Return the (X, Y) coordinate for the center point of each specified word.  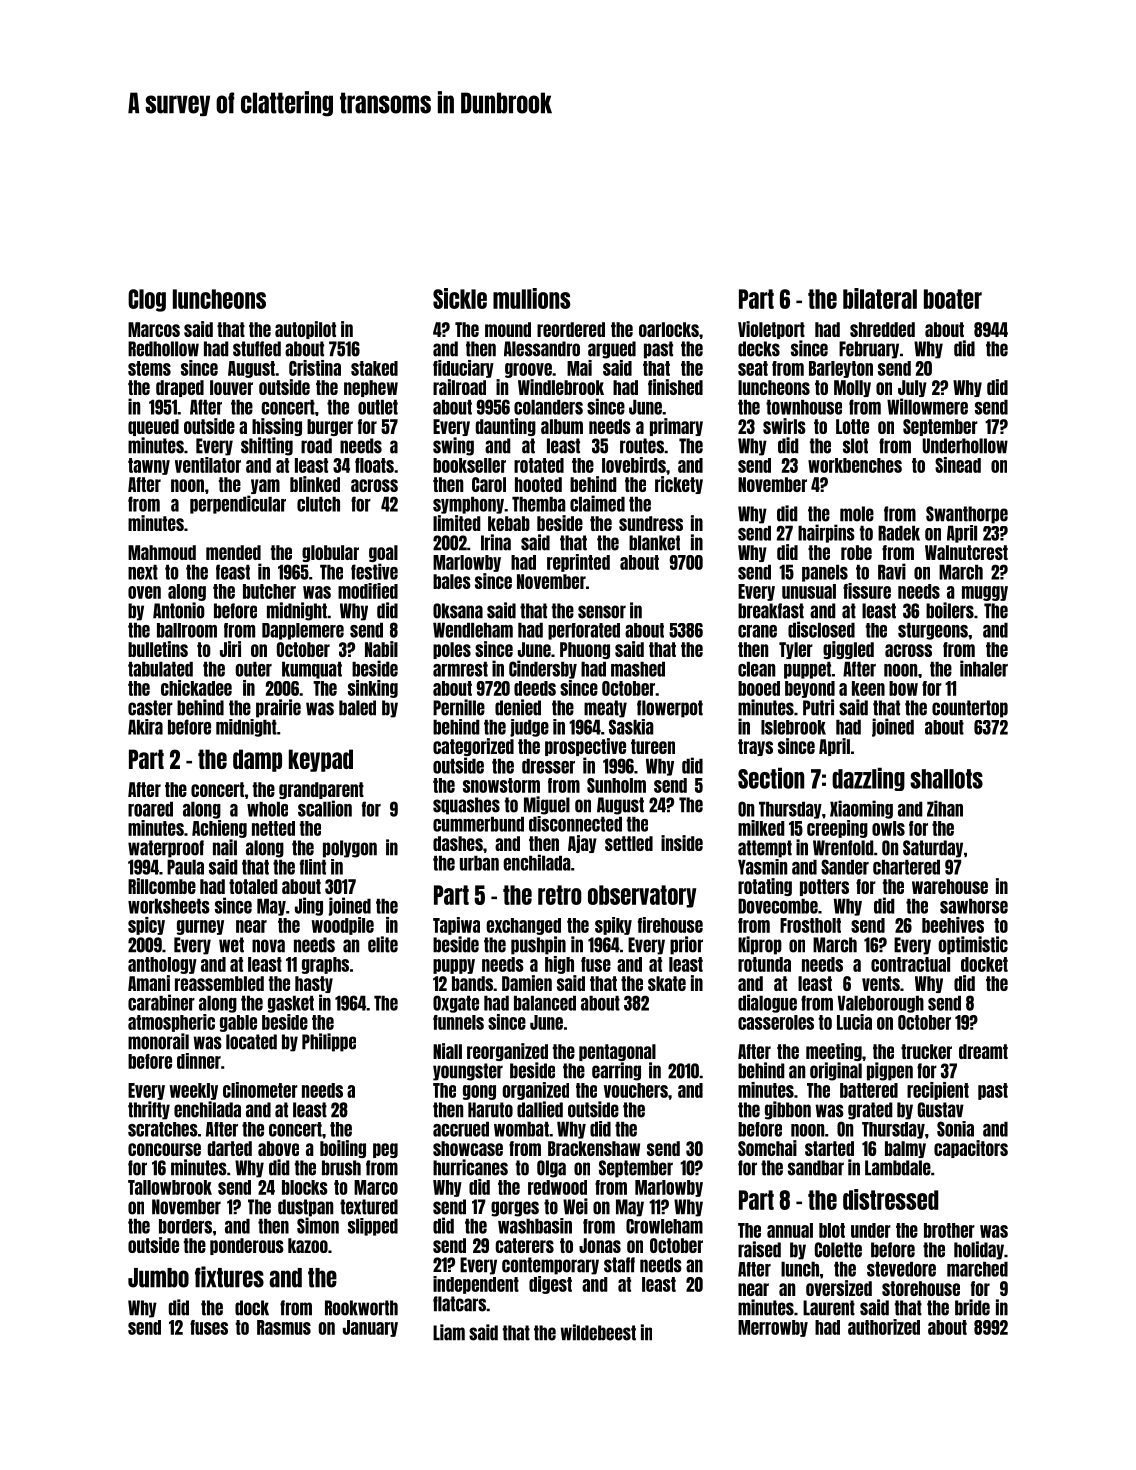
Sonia (955, 1129)
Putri (818, 707)
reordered (571, 329)
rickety (679, 485)
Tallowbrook (170, 1187)
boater (953, 299)
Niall (447, 1051)
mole (857, 514)
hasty (314, 984)
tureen (653, 746)
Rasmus (284, 1327)
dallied (540, 1109)
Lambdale (898, 1168)
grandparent (321, 790)
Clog (147, 300)
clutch (318, 504)
